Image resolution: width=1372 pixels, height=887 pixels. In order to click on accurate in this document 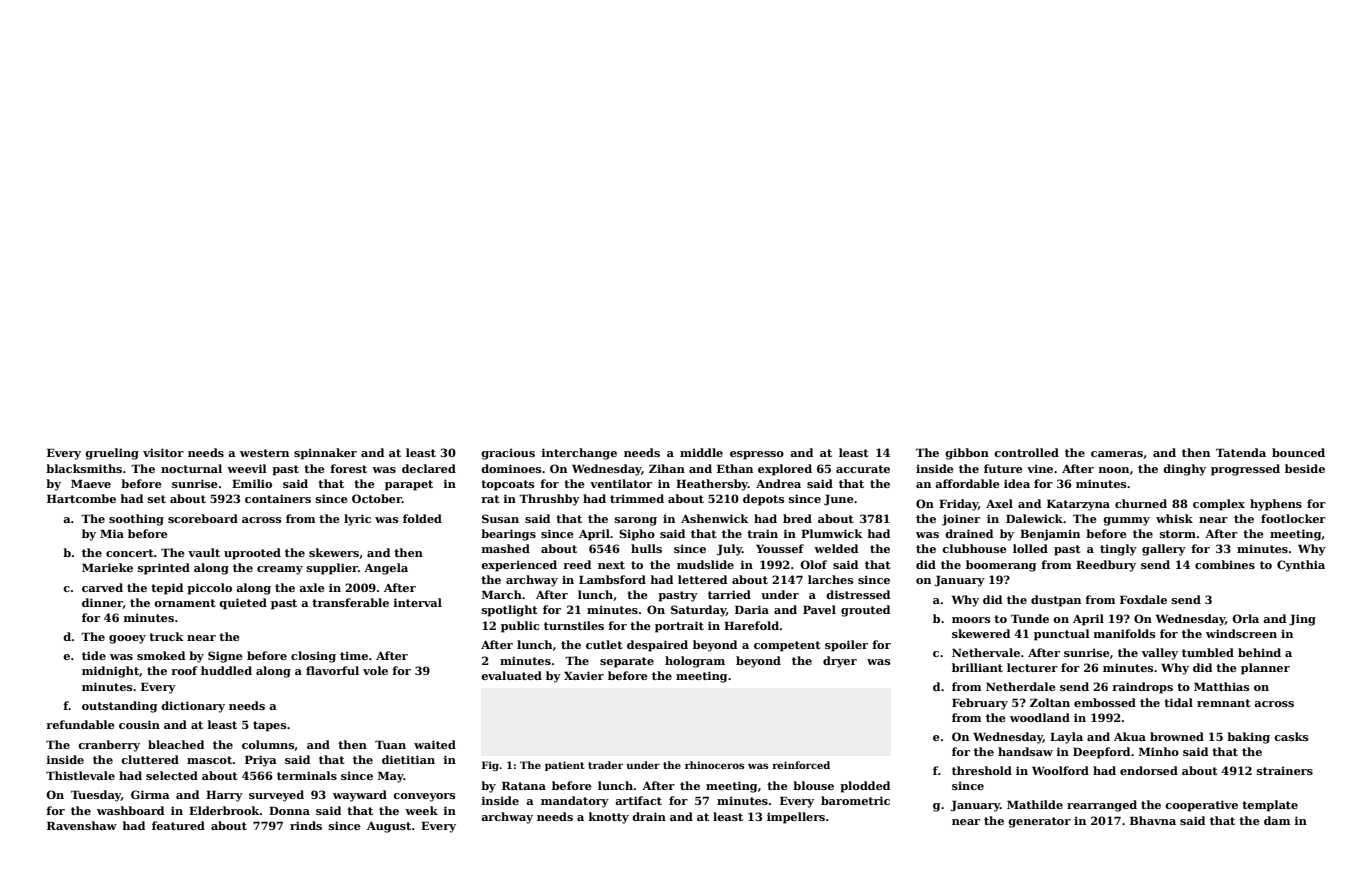, I will do `click(863, 469)`.
